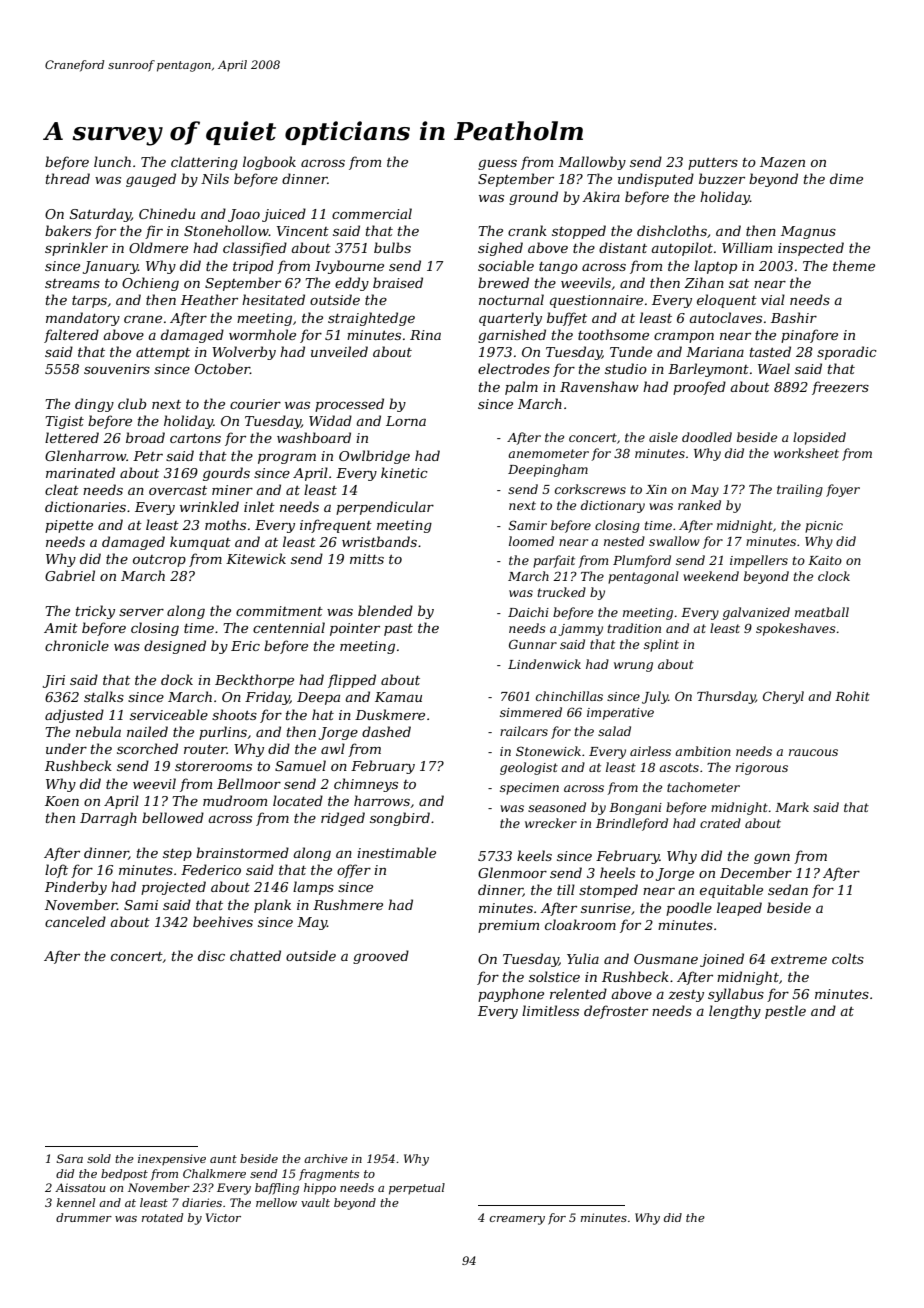 This document has width=924, height=1308. I want to click on ranked, so click(699, 505).
